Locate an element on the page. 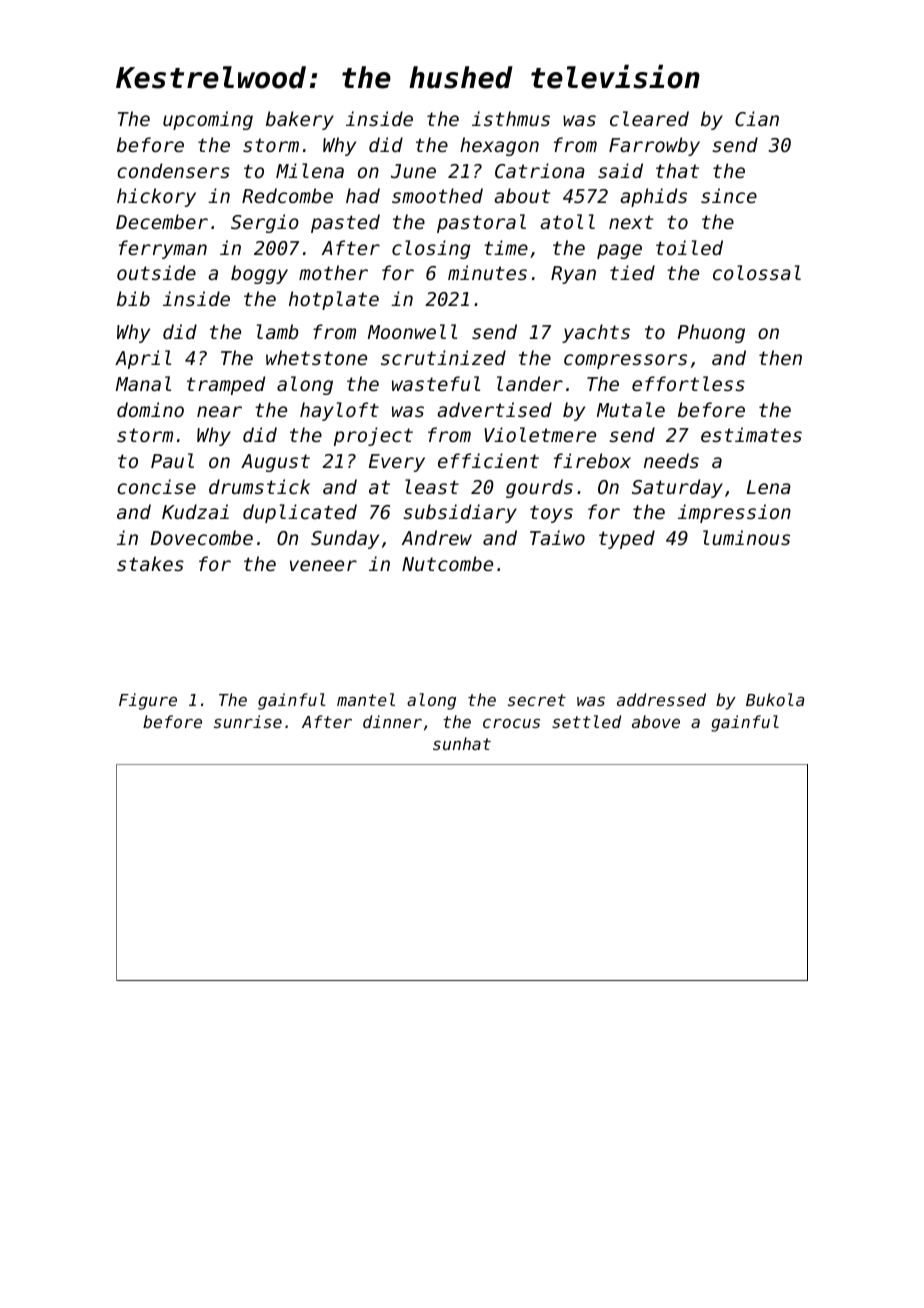 This image has width=924, height=1308. sunrise is located at coordinates (248, 721).
